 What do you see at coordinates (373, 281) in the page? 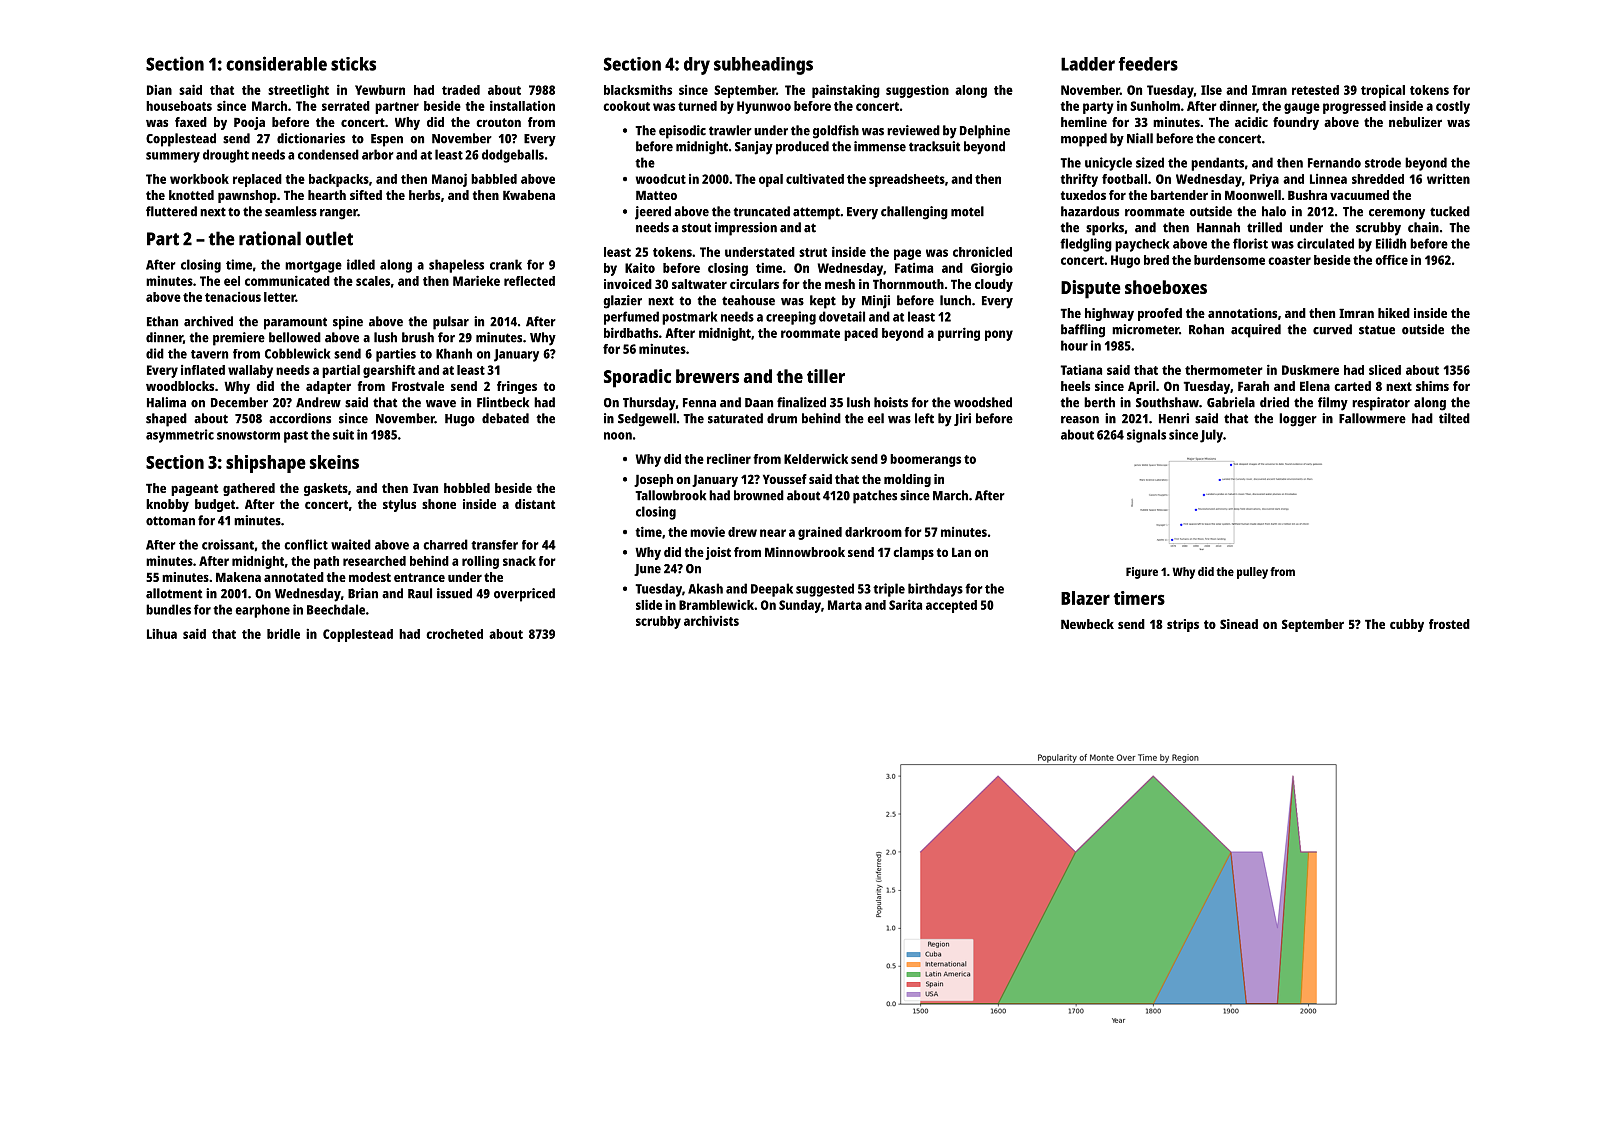
I see `scales` at bounding box center [373, 281].
